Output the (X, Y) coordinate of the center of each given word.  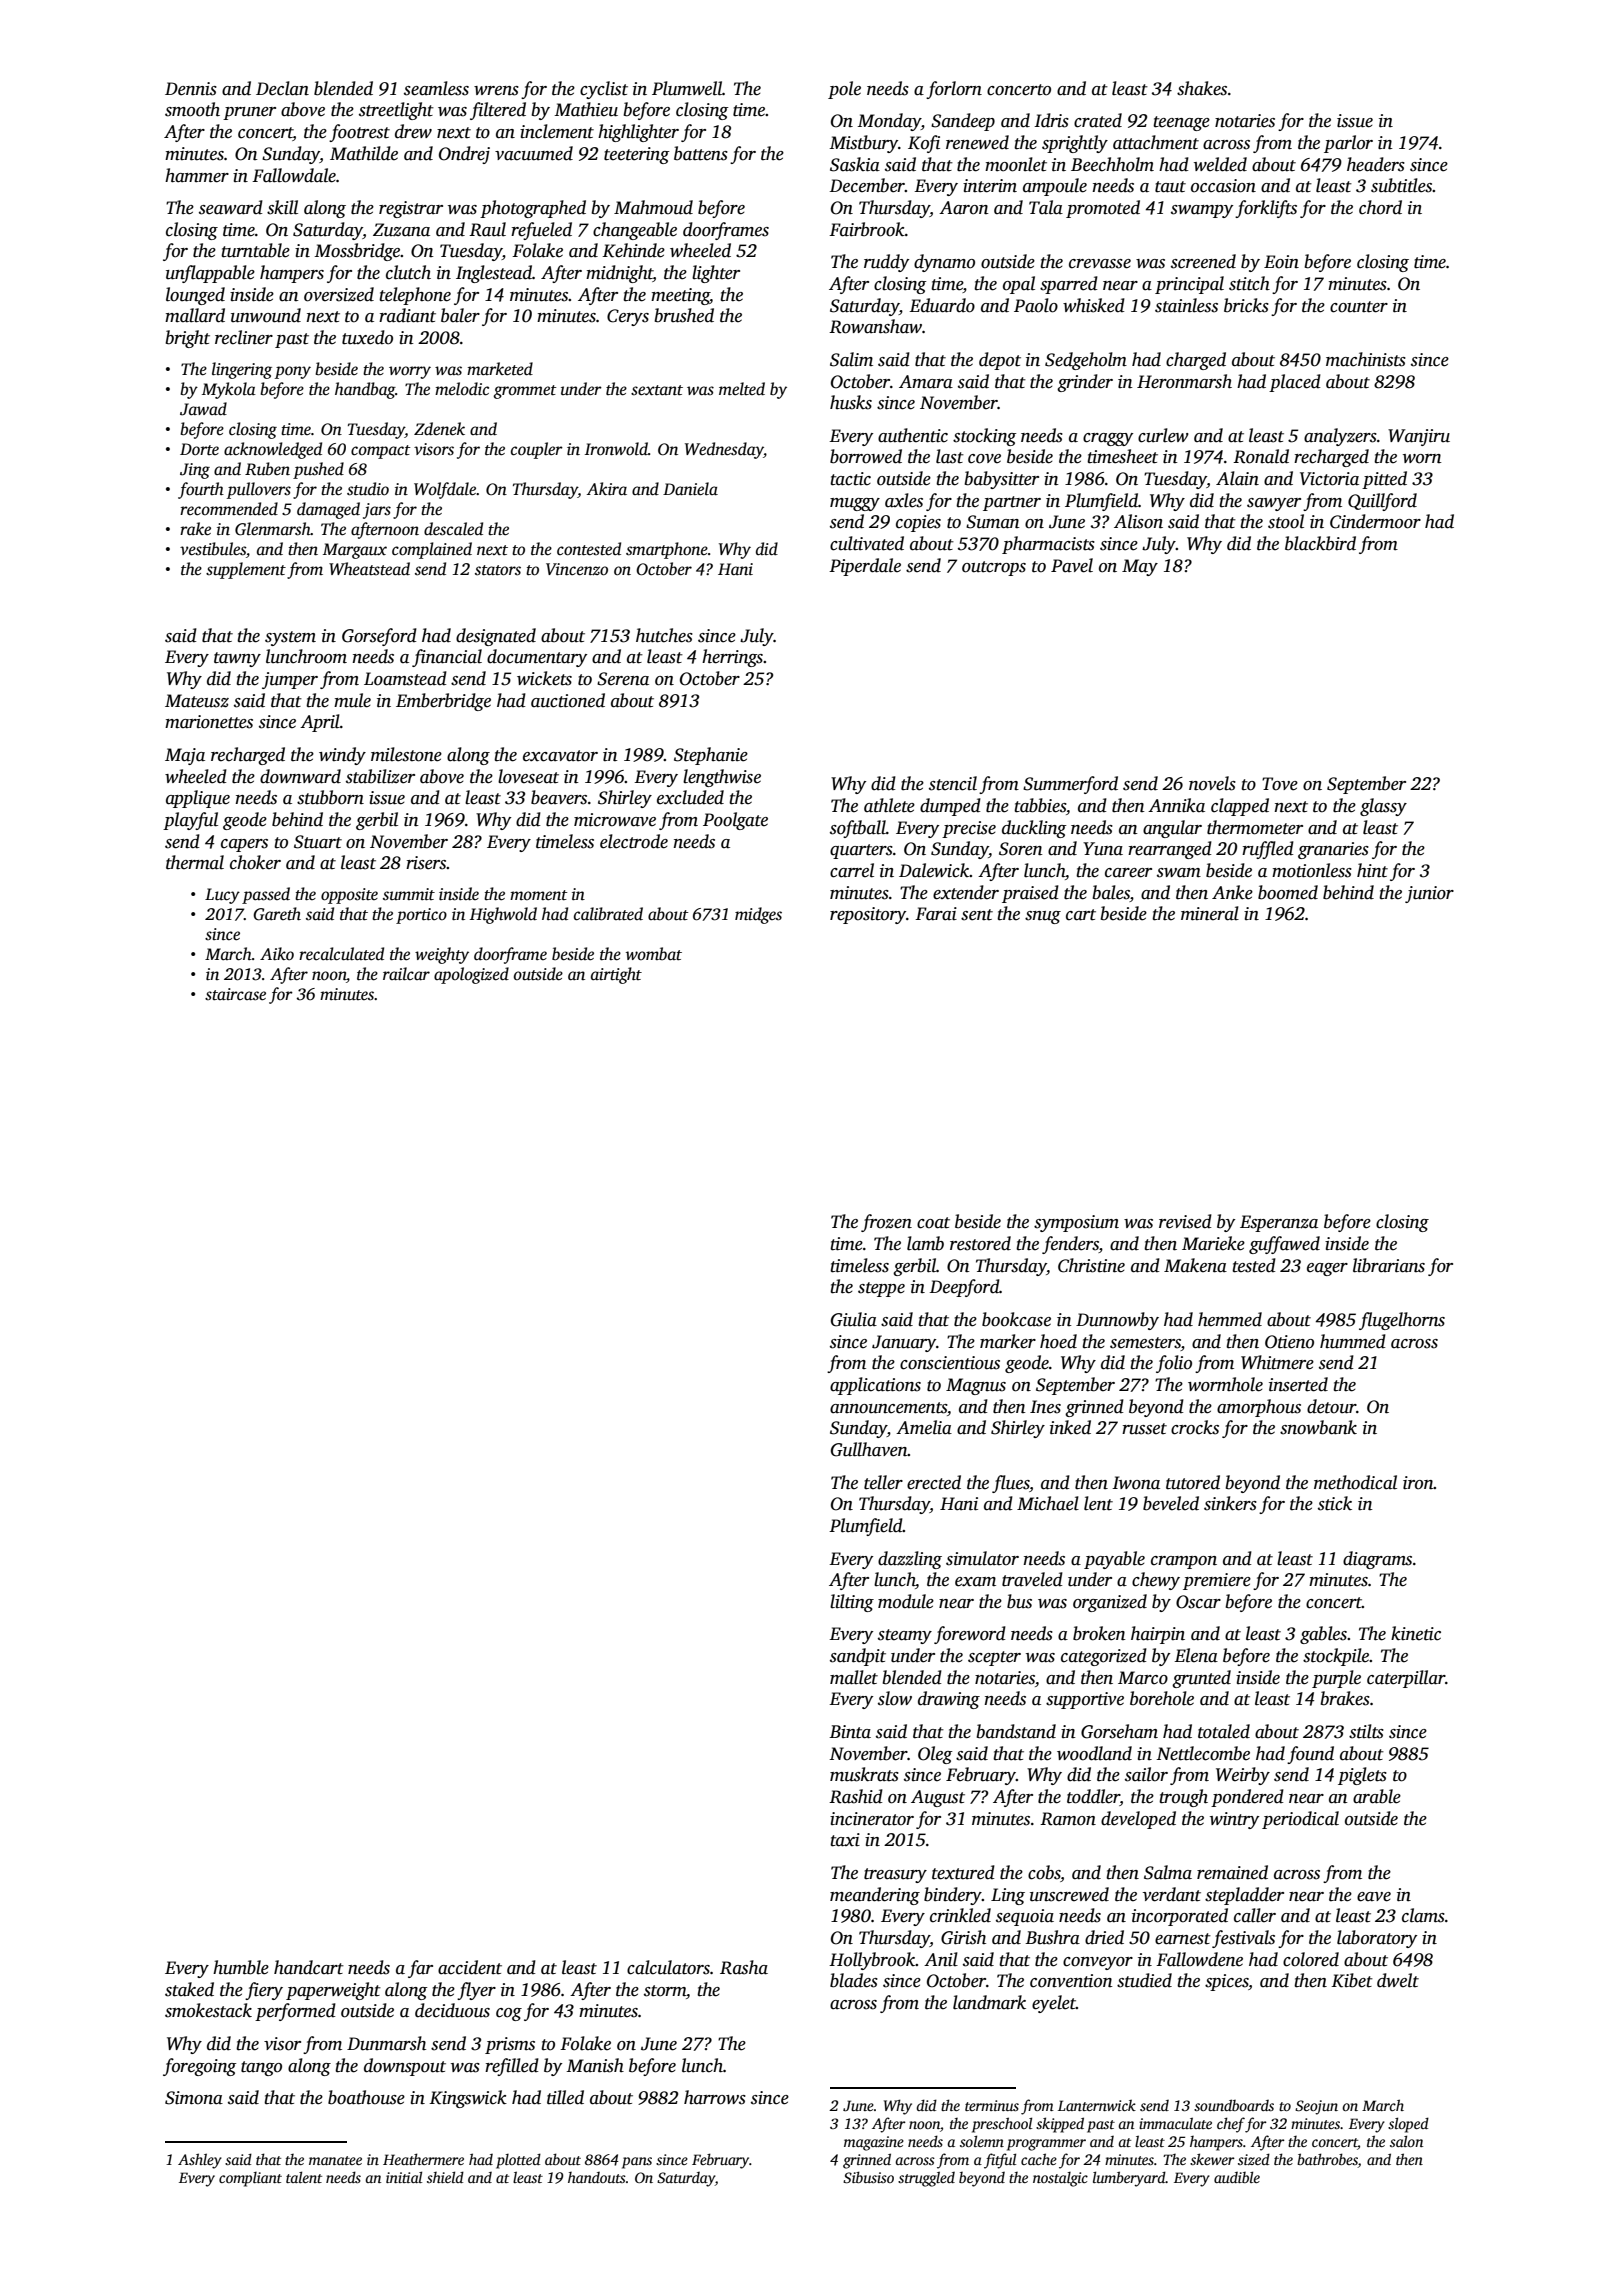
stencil (953, 783)
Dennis (191, 89)
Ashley (200, 2161)
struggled (926, 2179)
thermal (195, 862)
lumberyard (1129, 2179)
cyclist (604, 90)
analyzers (1340, 437)
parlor (1348, 144)
